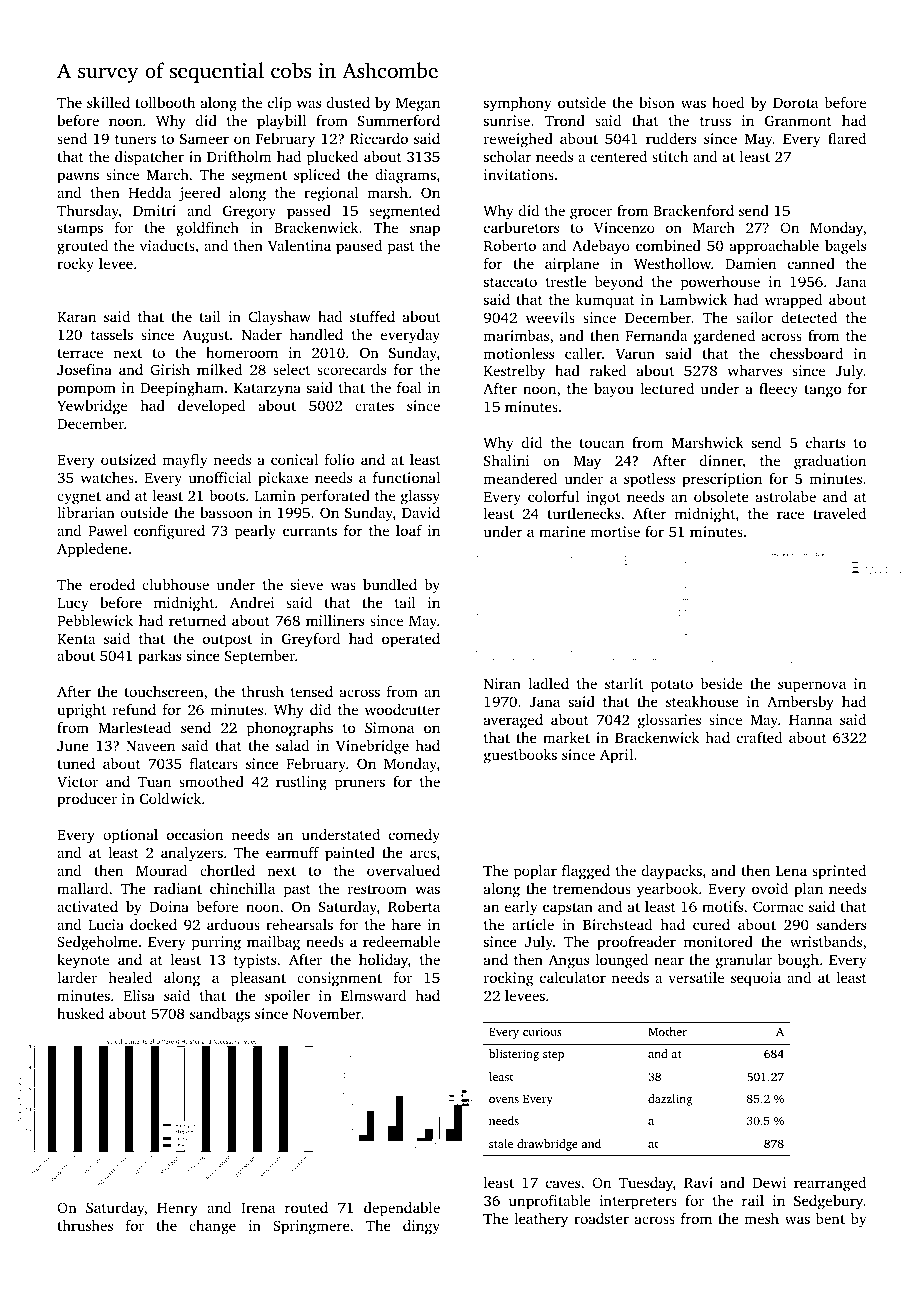 Image resolution: width=924 pixels, height=1308 pixels. I want to click on husked, so click(80, 1013).
